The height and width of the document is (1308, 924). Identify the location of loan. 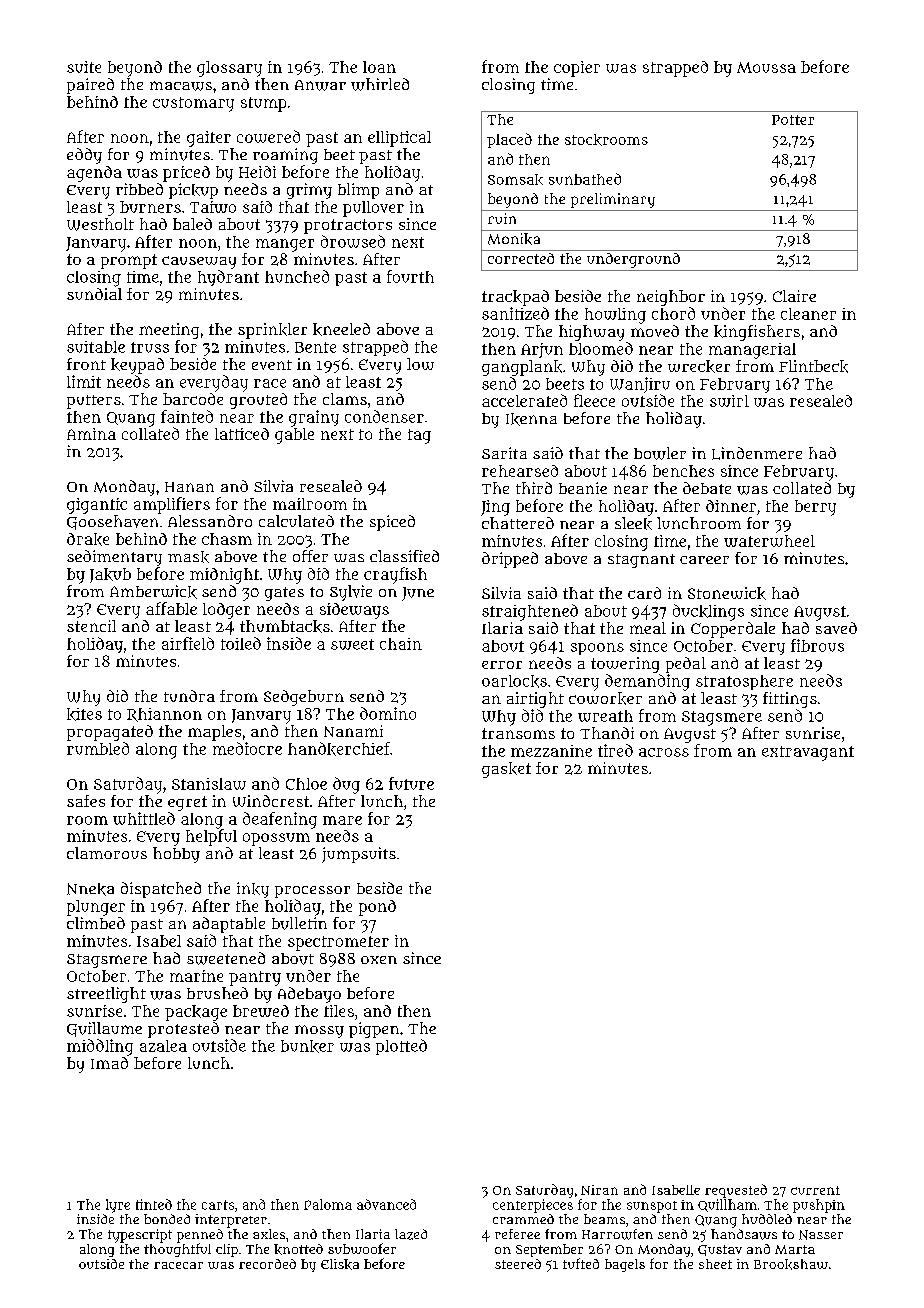
(379, 67).
